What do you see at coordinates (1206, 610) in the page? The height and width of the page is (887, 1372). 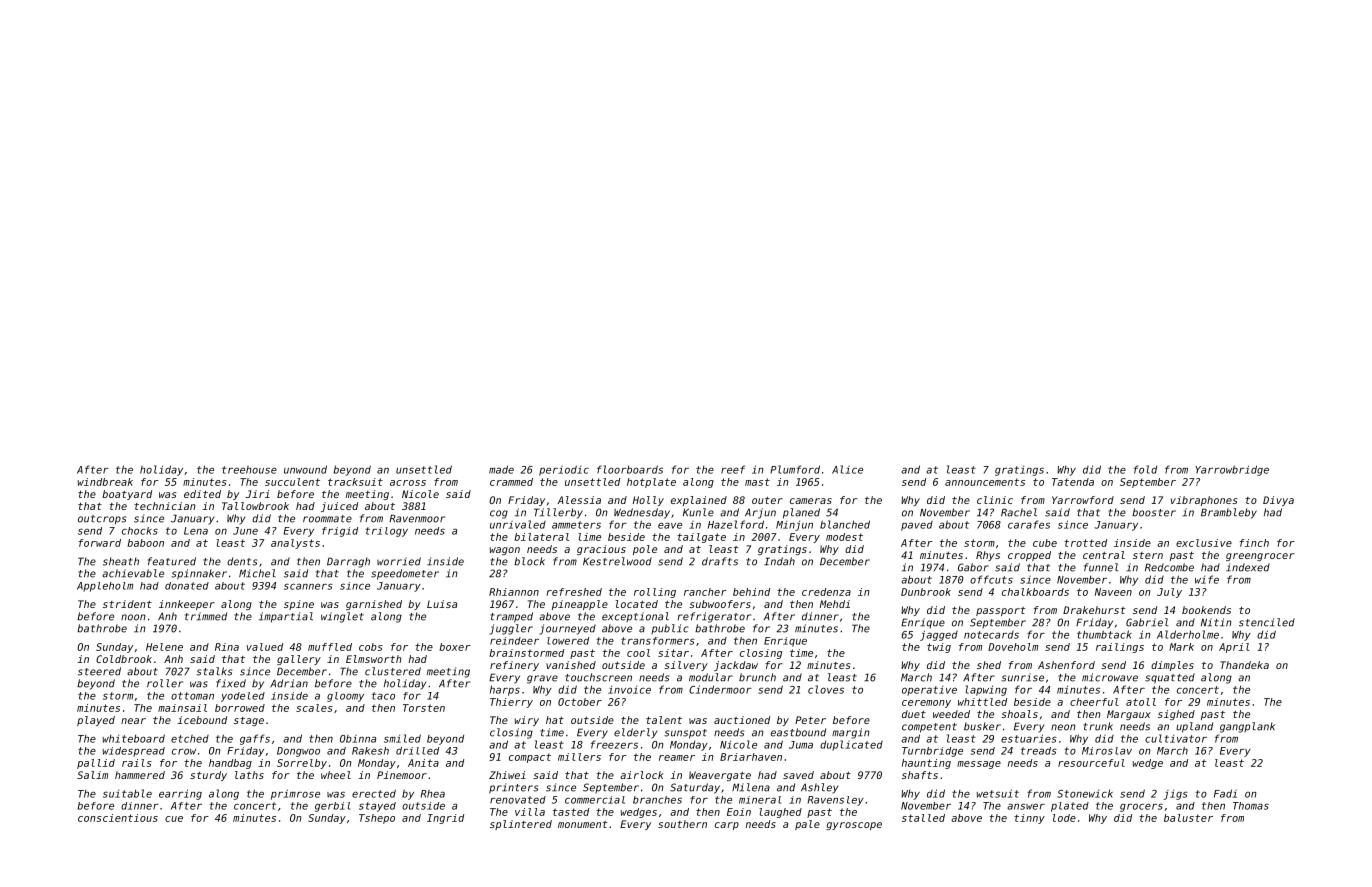 I see `bookends` at bounding box center [1206, 610].
